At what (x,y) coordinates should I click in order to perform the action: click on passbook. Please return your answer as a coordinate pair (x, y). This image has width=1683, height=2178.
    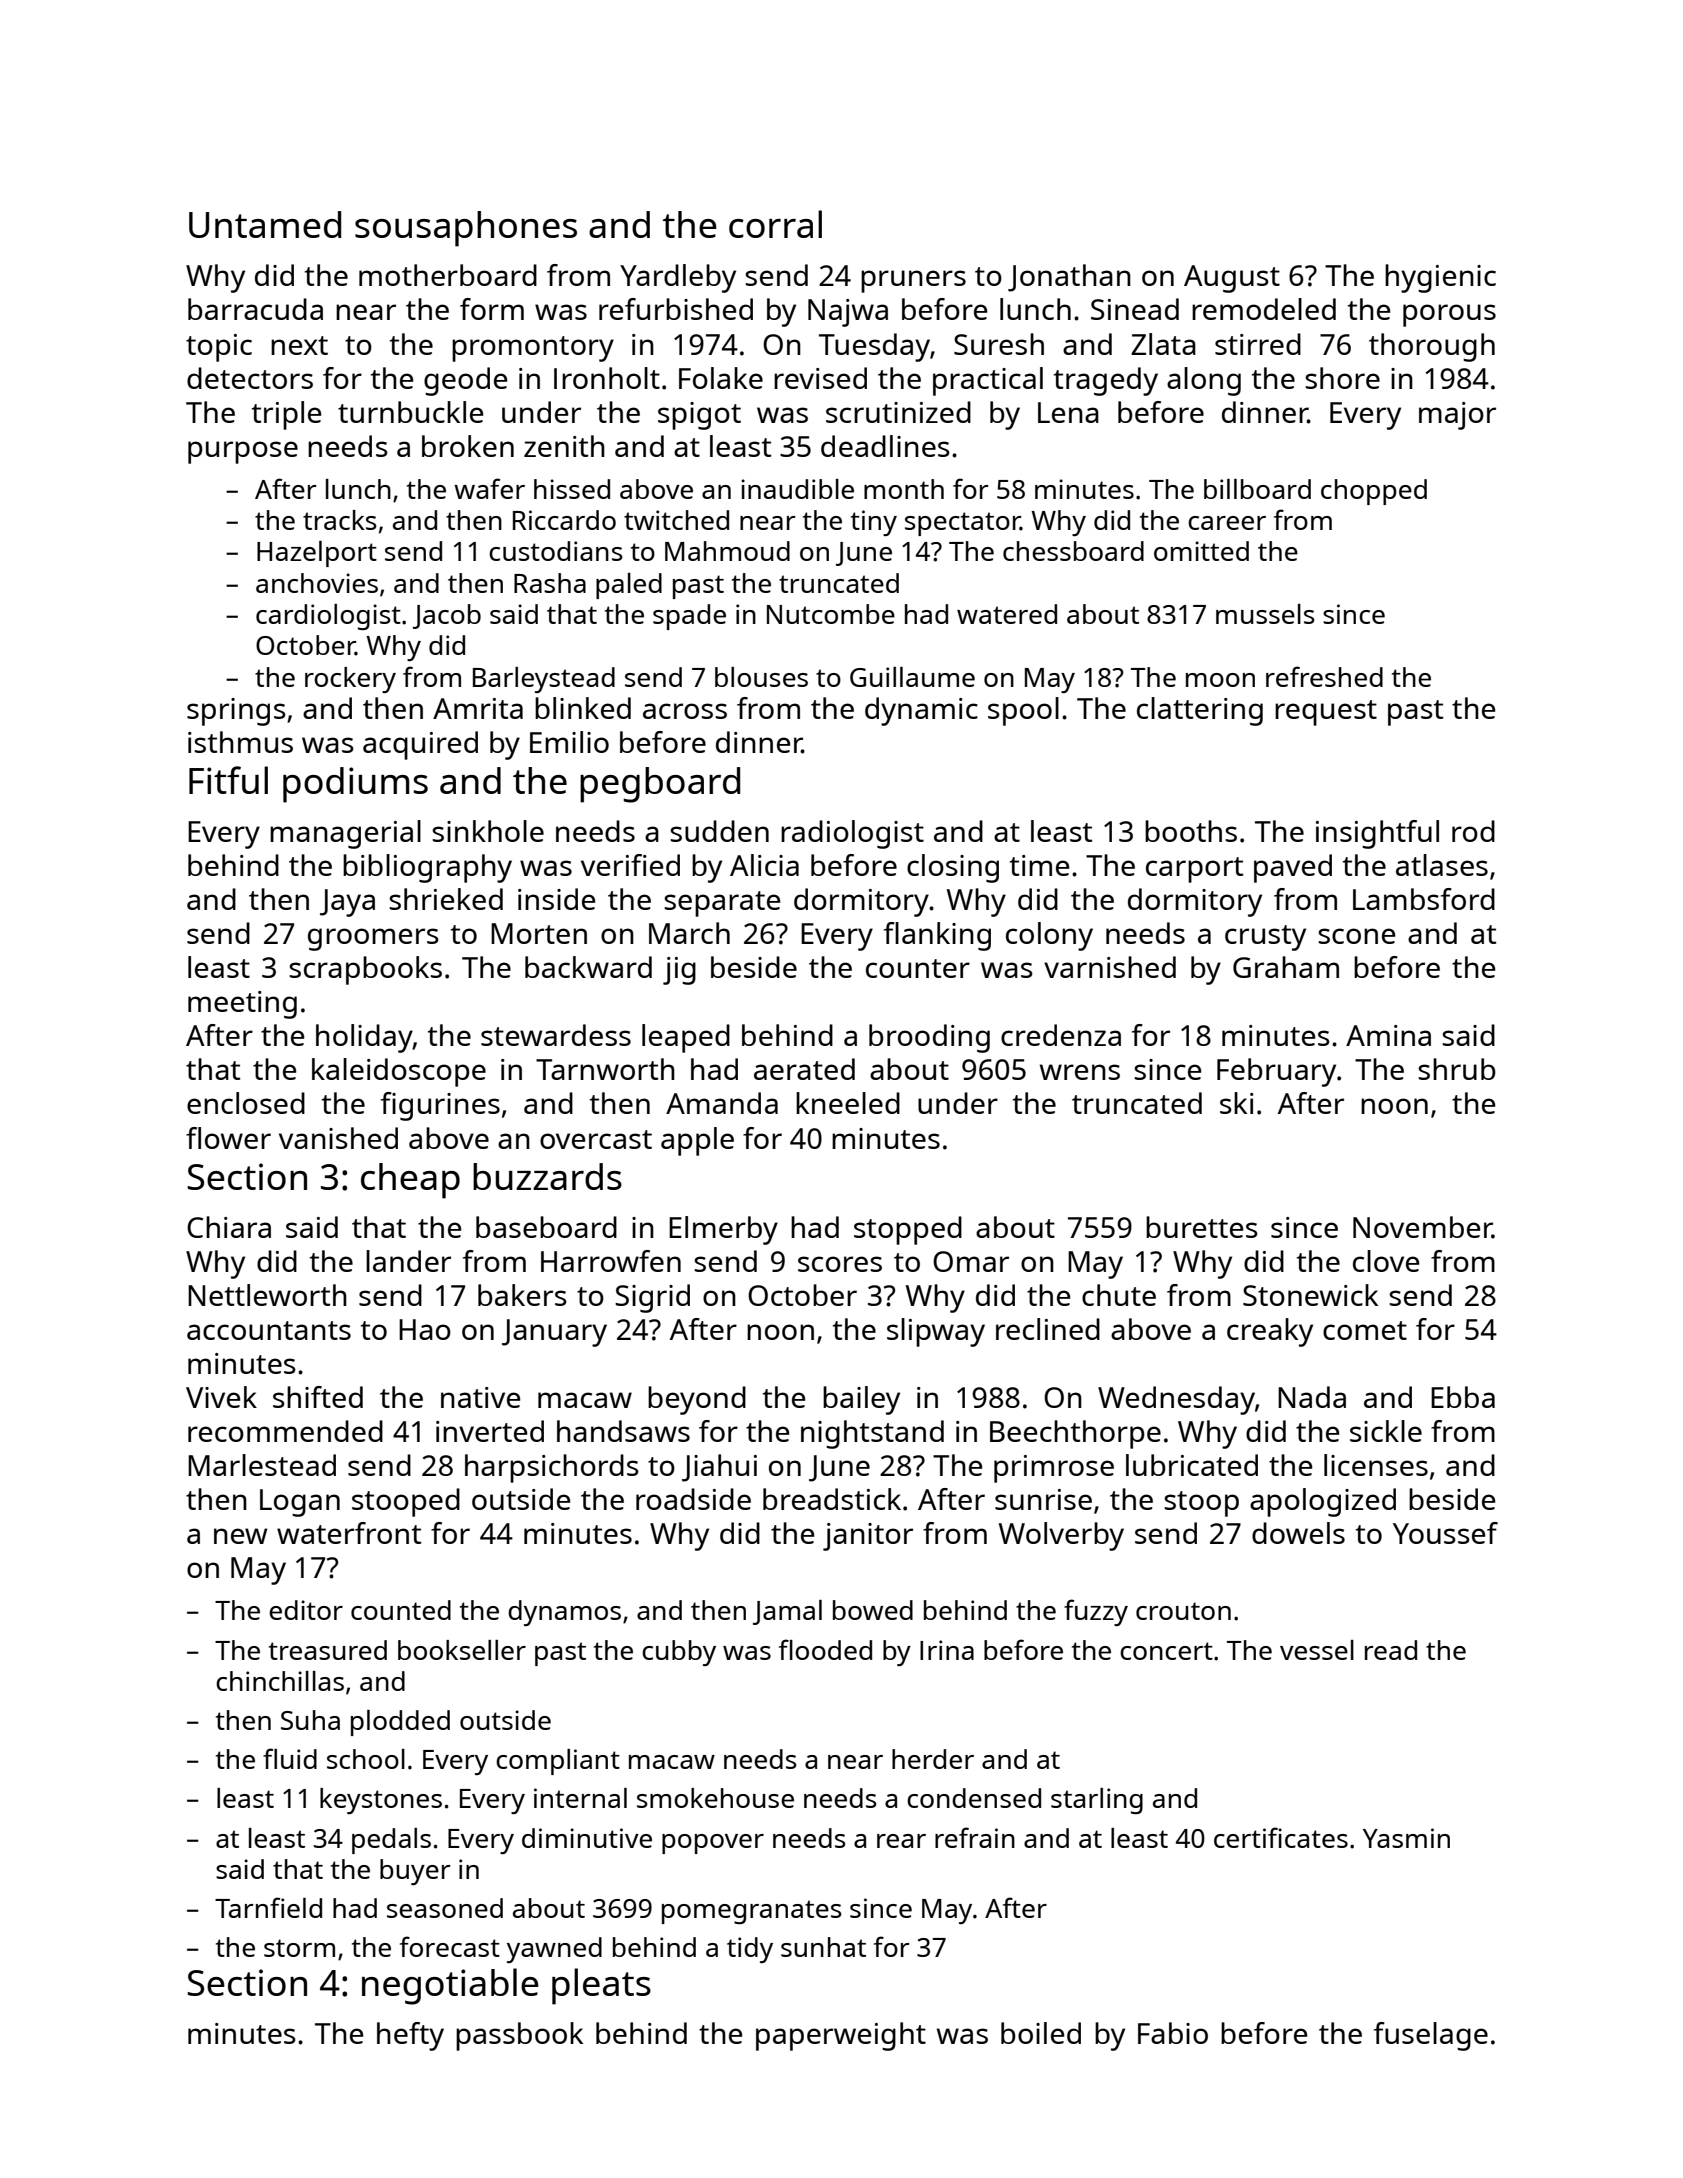
    Looking at the image, I should click on (519, 2036).
